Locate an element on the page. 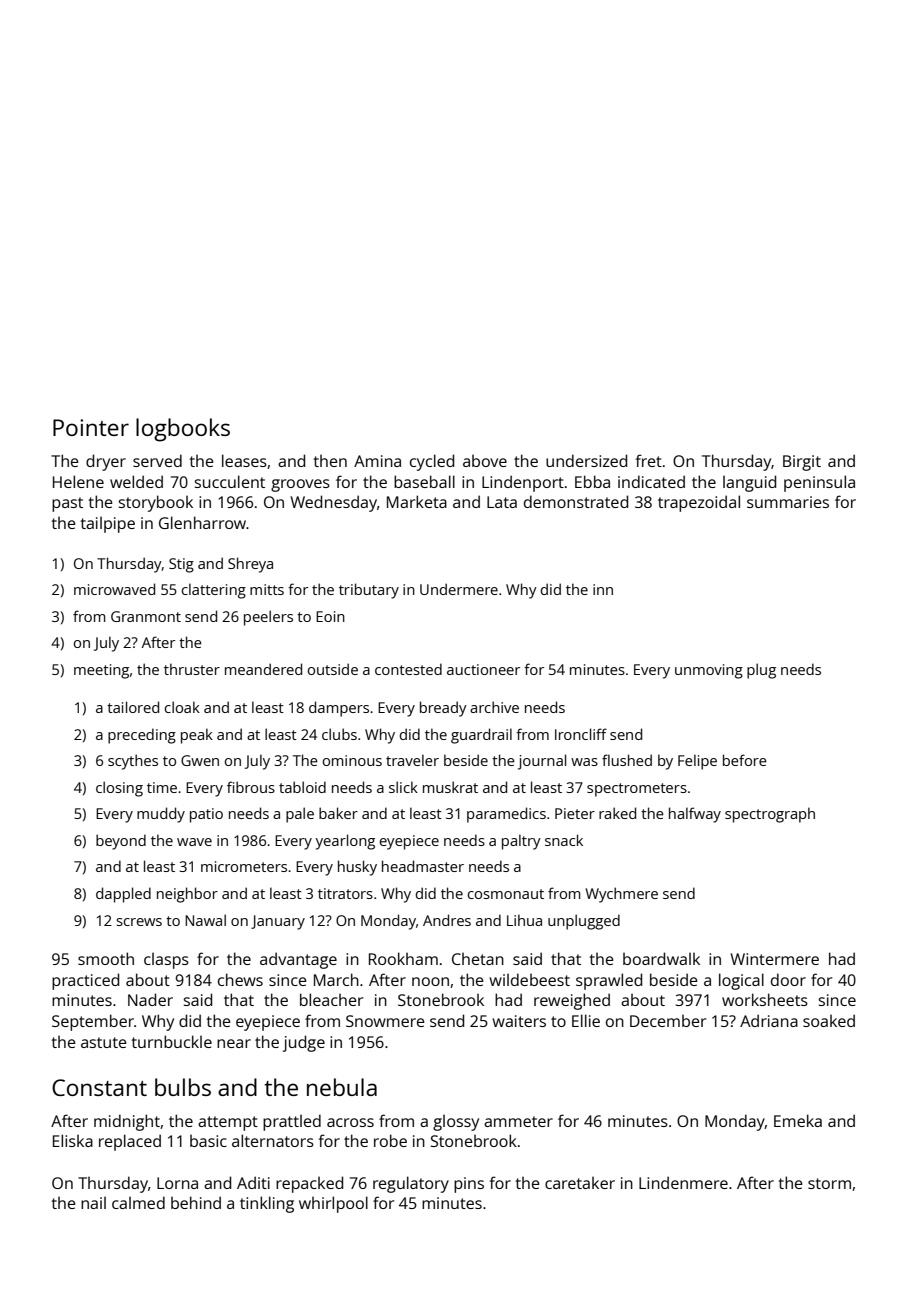  logbooks is located at coordinates (183, 430).
